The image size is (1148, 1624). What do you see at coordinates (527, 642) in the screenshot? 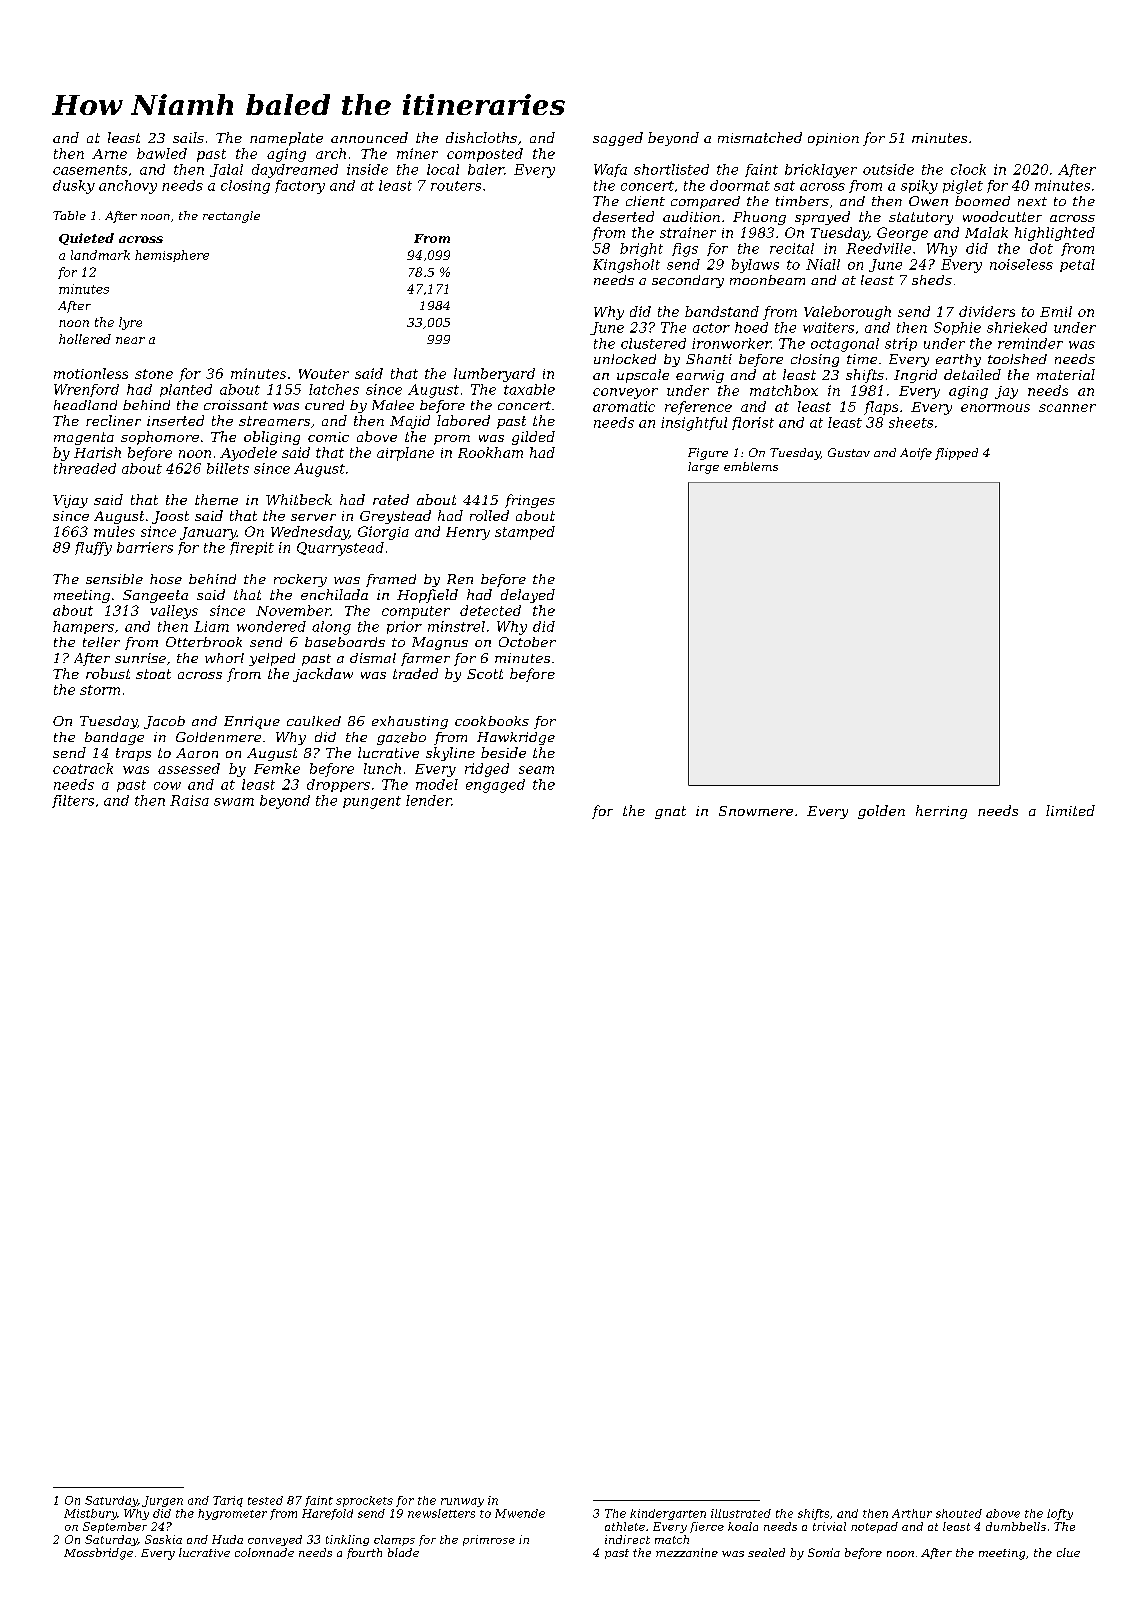
I see `October` at bounding box center [527, 642].
